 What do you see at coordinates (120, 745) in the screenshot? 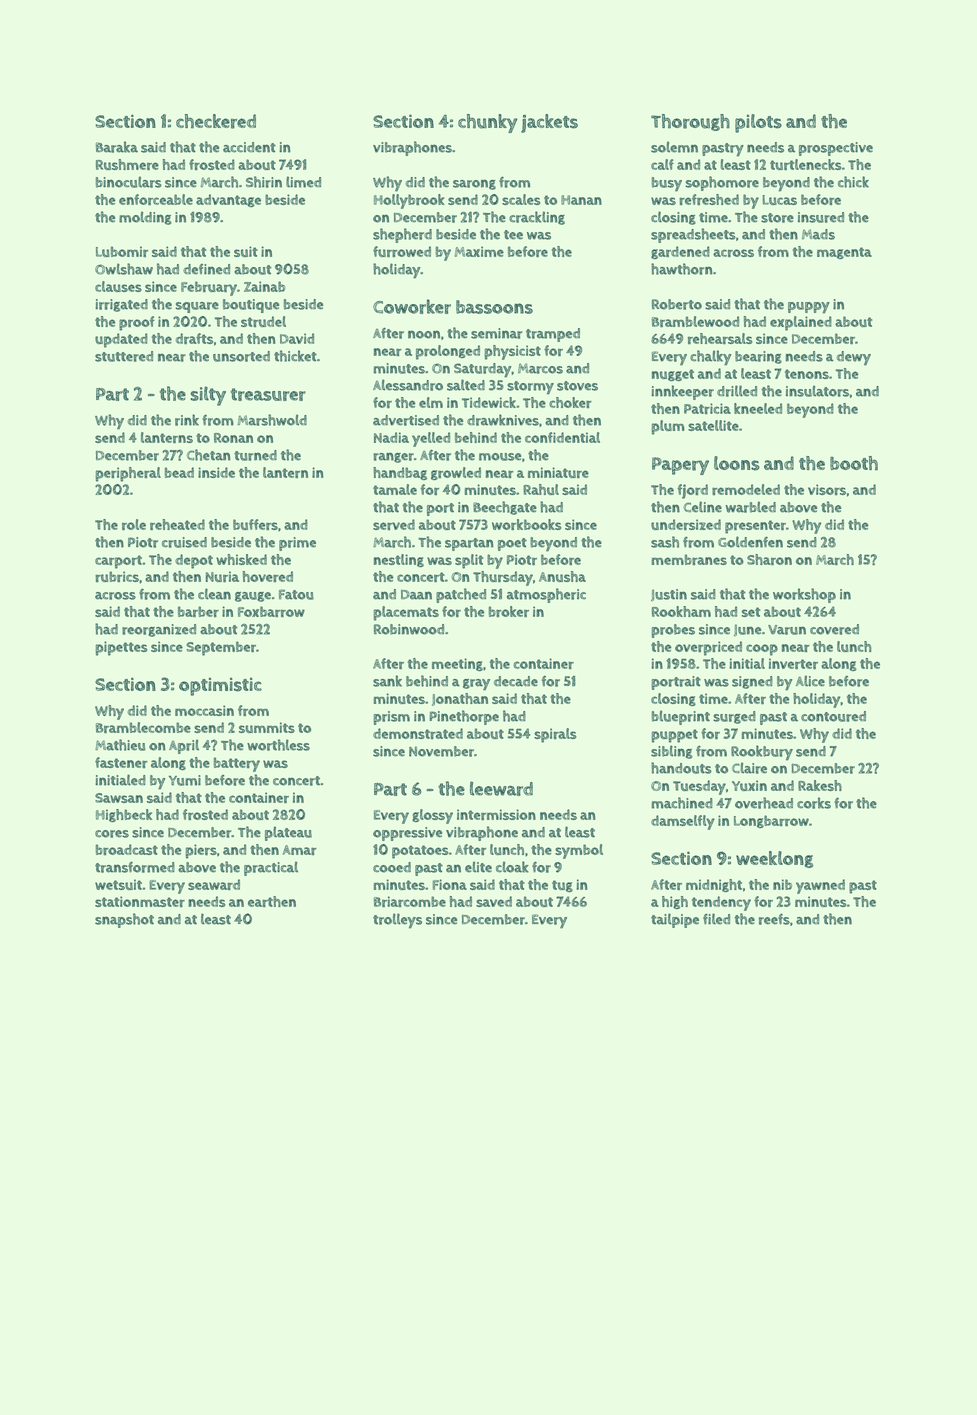
I see `Mathieu` at bounding box center [120, 745].
